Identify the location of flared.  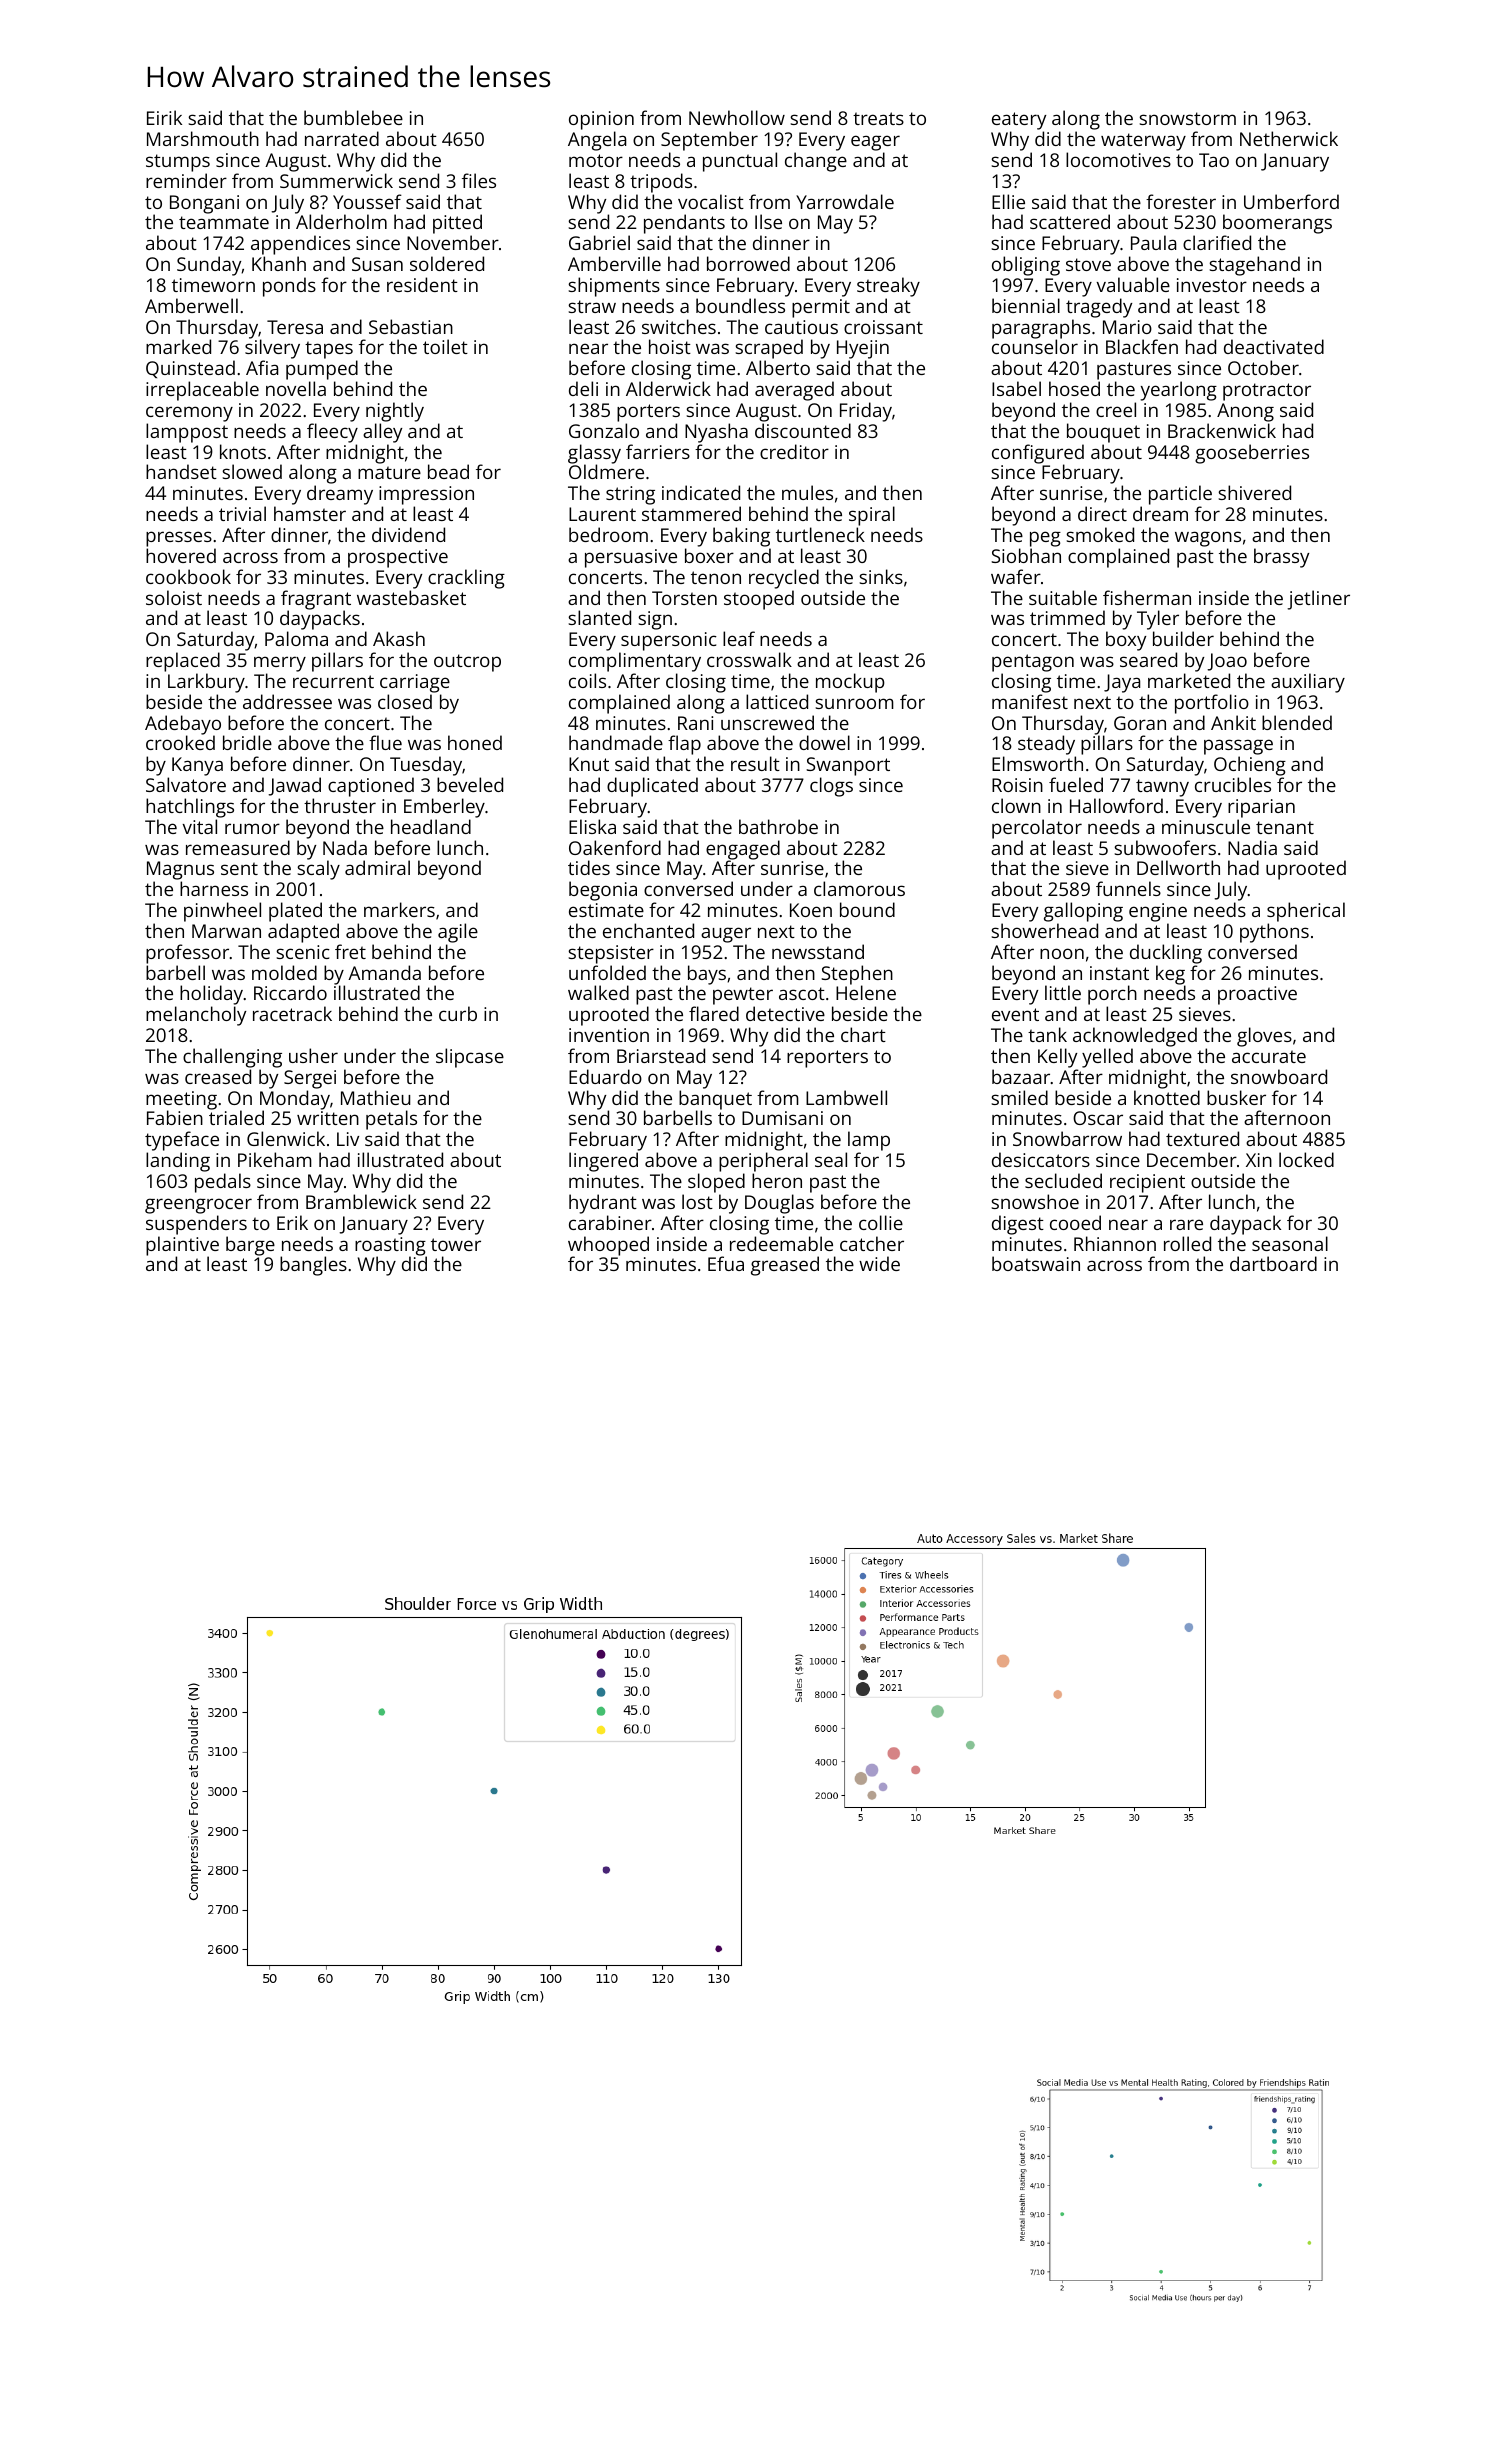
(714, 1013).
